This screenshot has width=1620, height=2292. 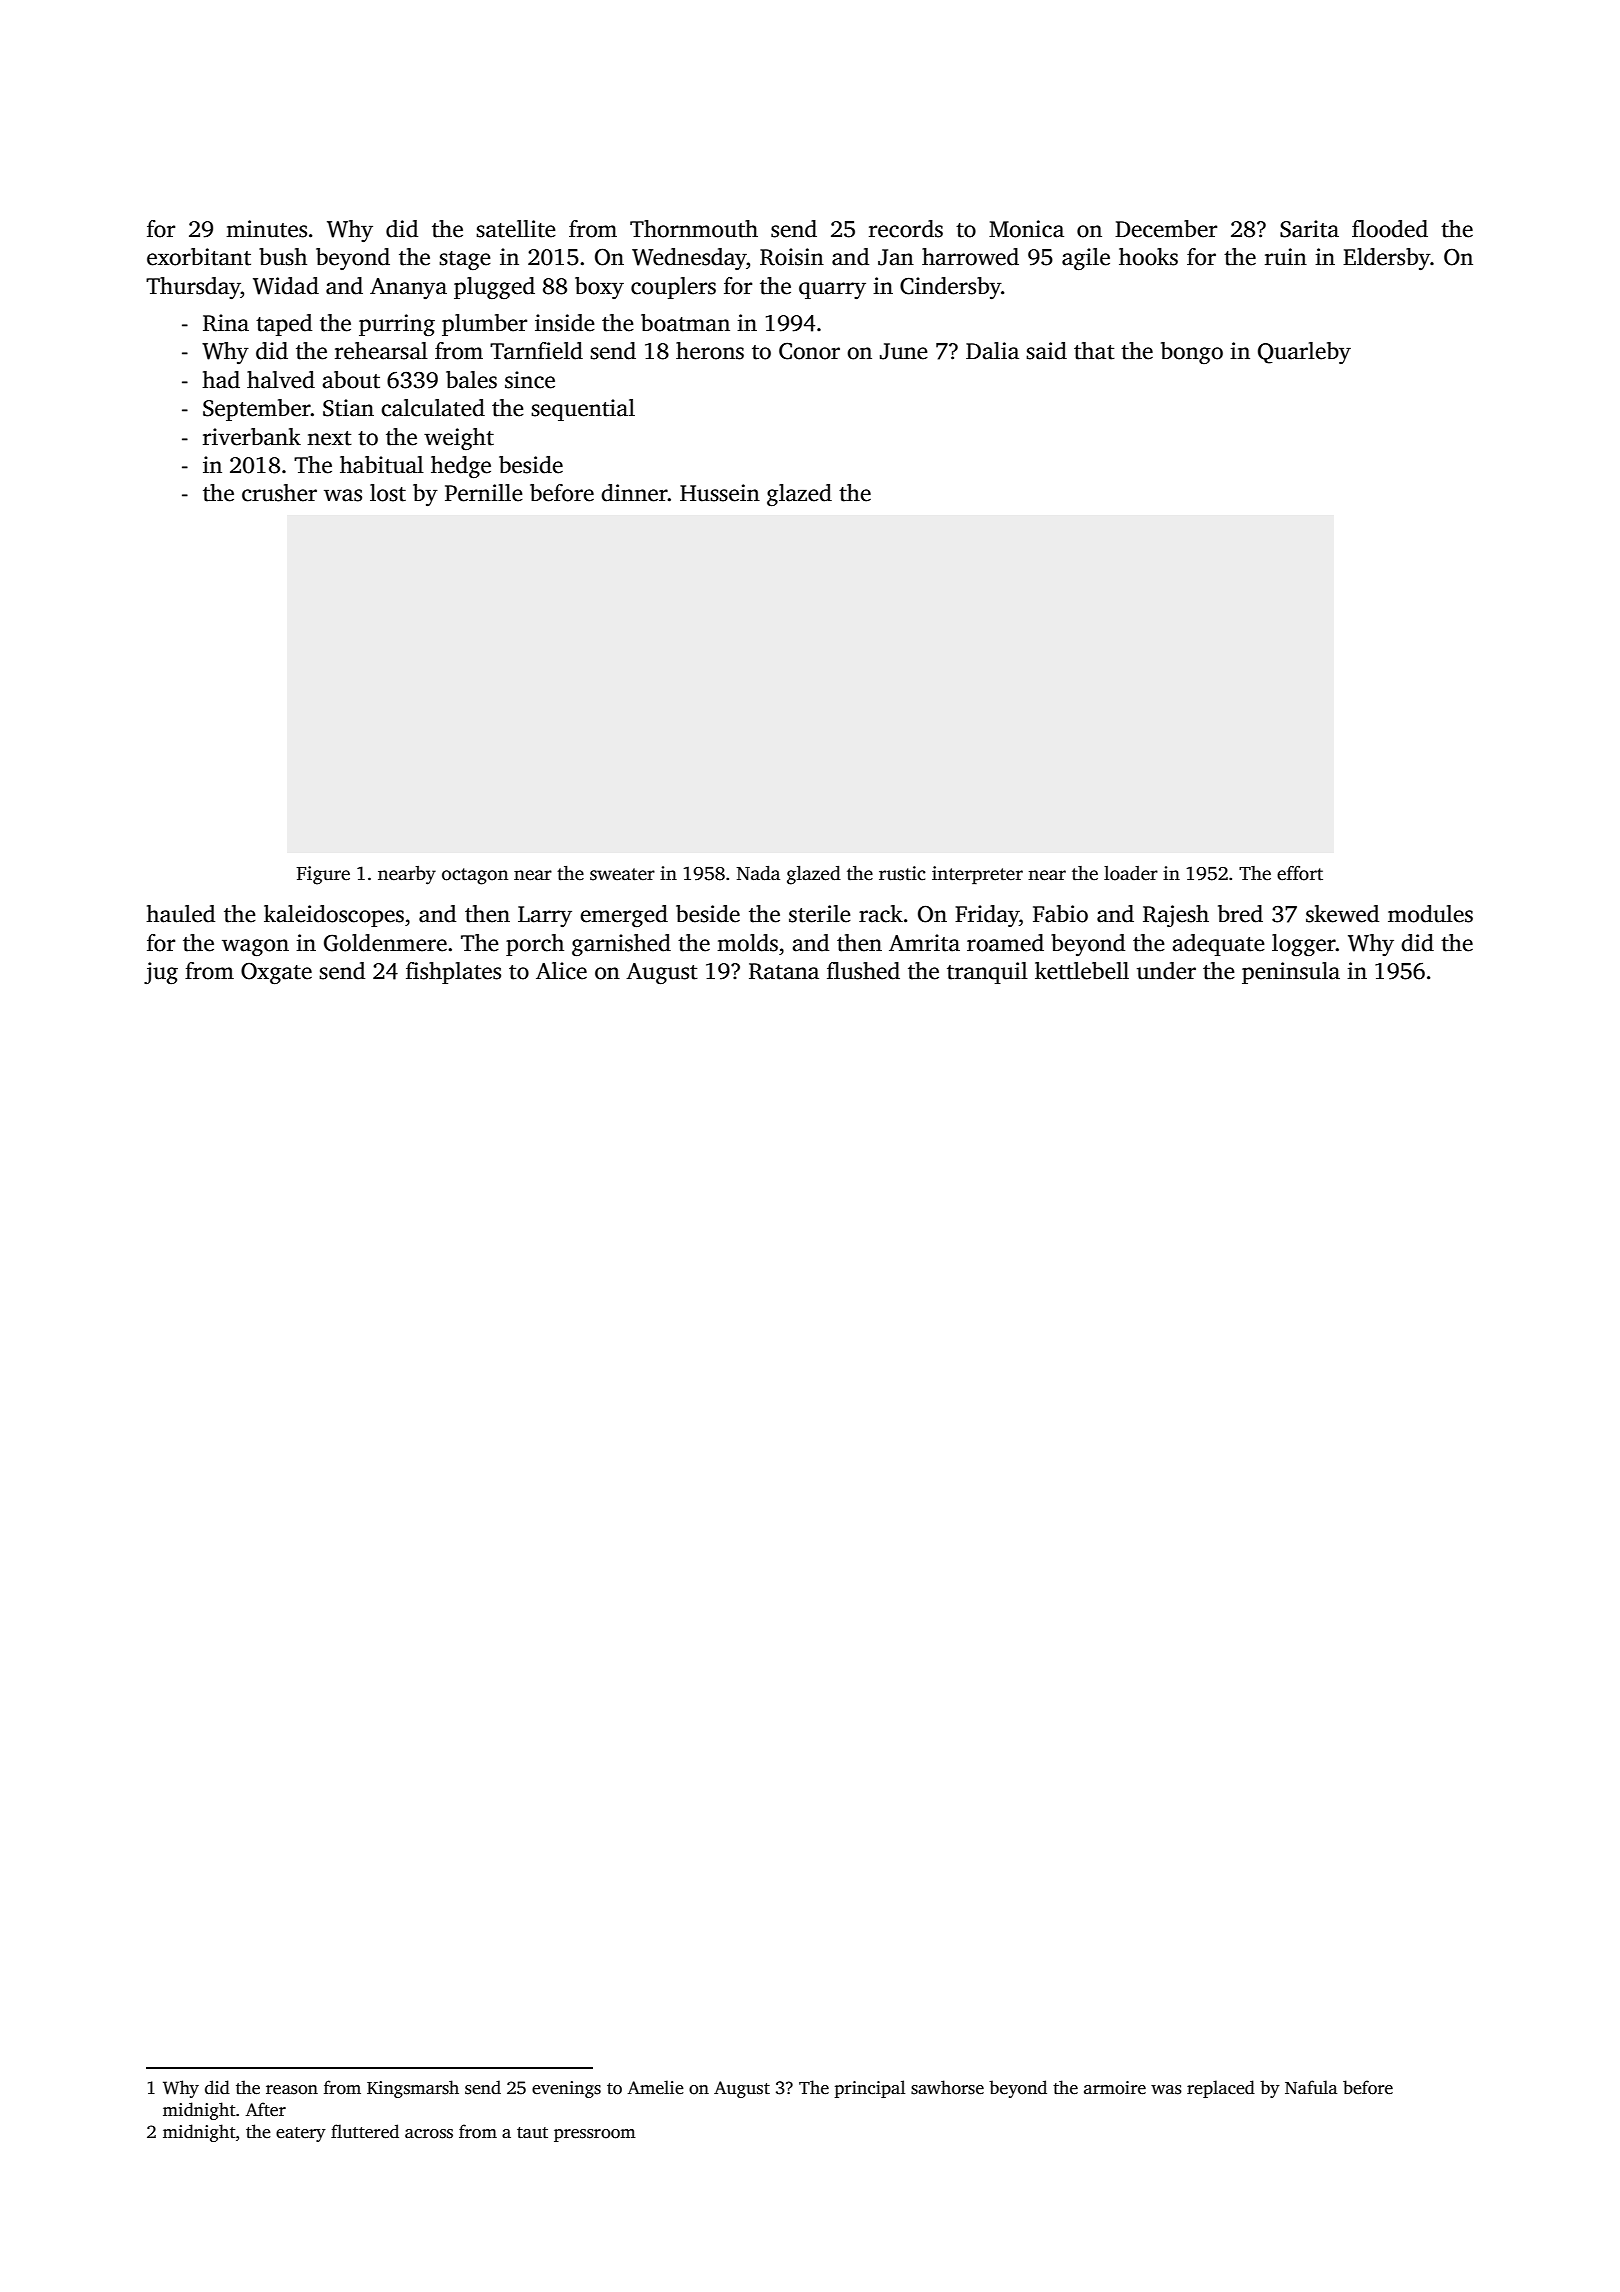 I want to click on replaced, so click(x=1221, y=2089).
